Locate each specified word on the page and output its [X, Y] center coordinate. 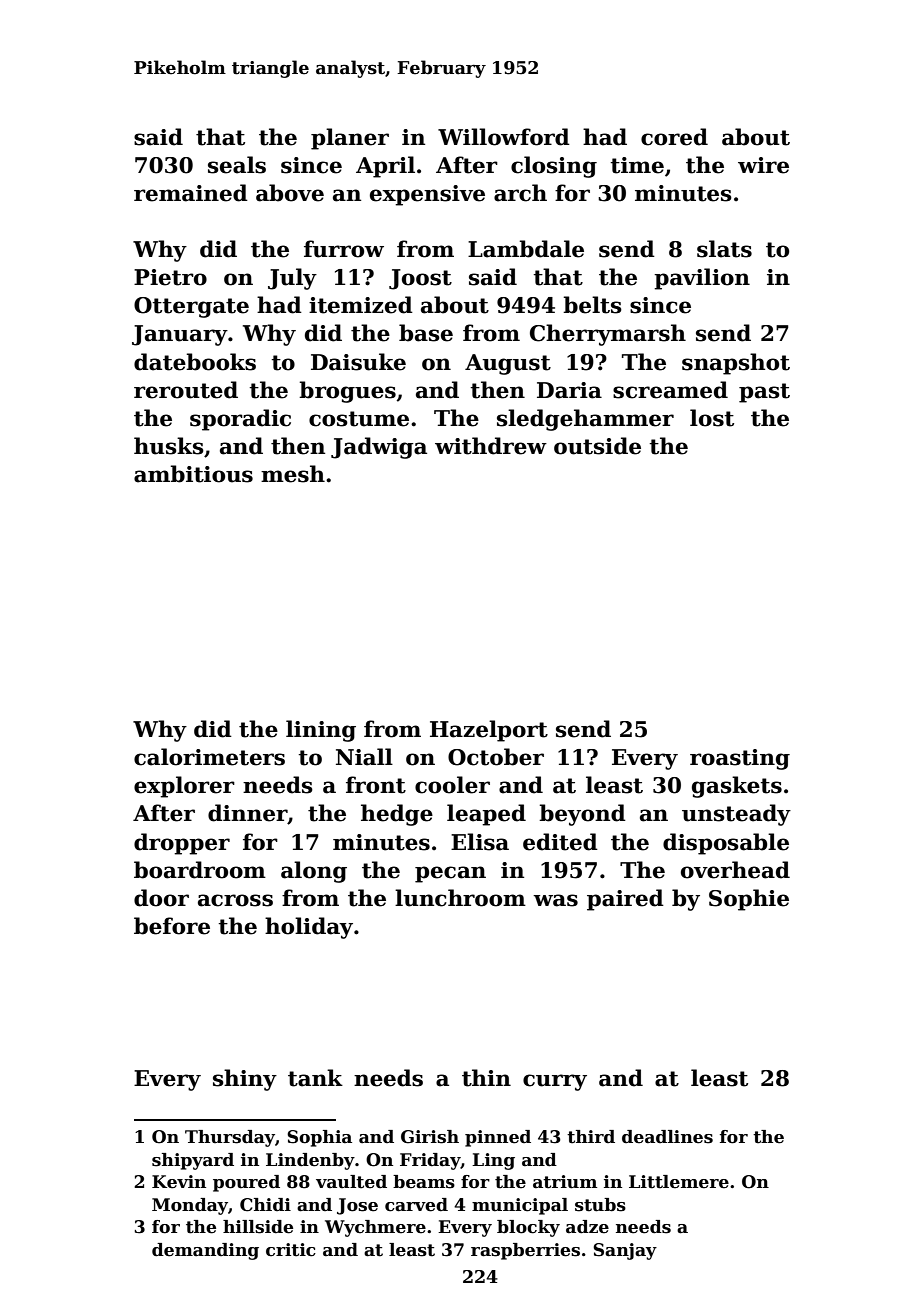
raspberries [525, 1251]
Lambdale [526, 249]
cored [674, 137]
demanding [205, 1251]
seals [237, 165]
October [496, 757]
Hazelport [489, 731]
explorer [184, 787]
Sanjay [625, 1251]
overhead [735, 870]
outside [597, 446]
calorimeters [209, 757]
